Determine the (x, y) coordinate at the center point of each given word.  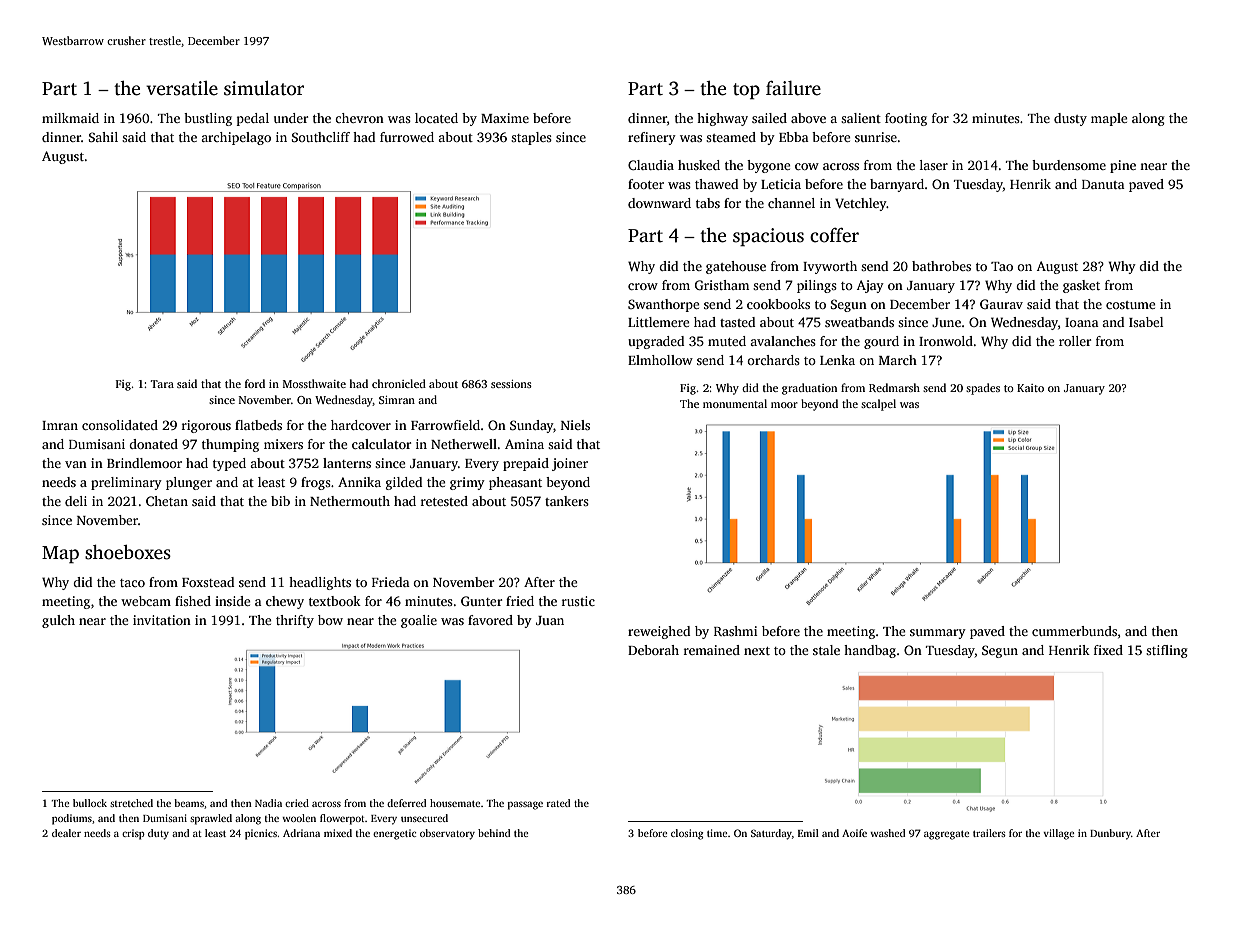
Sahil (103, 137)
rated (558, 803)
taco (132, 583)
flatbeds (258, 425)
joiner (570, 464)
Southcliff (321, 137)
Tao (1002, 266)
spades (983, 389)
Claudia (651, 165)
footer (646, 184)
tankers (567, 501)
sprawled (211, 819)
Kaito (1030, 388)
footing (906, 119)
